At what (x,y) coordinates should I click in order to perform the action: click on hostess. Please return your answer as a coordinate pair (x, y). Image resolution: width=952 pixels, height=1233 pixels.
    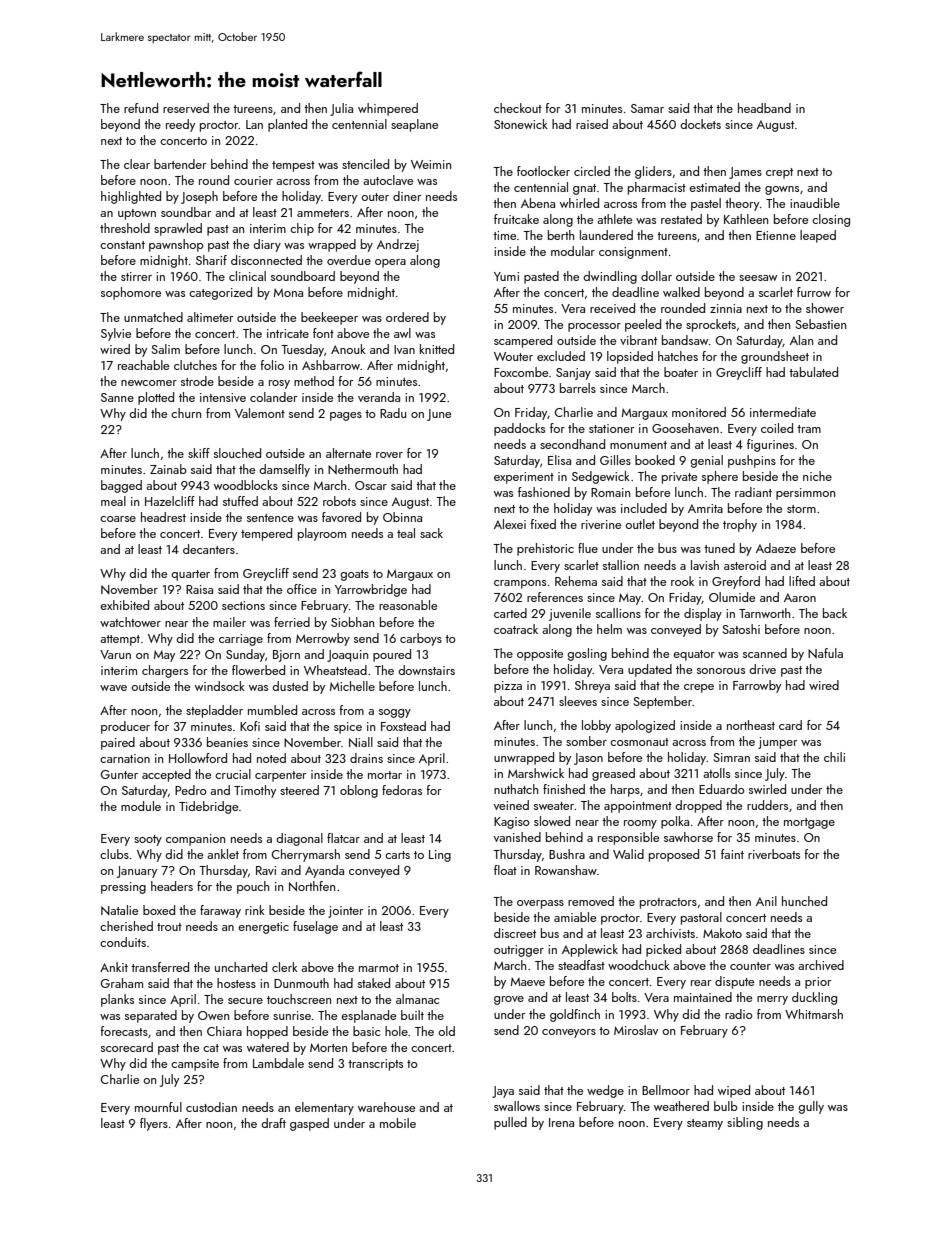
    Looking at the image, I should click on (236, 983).
